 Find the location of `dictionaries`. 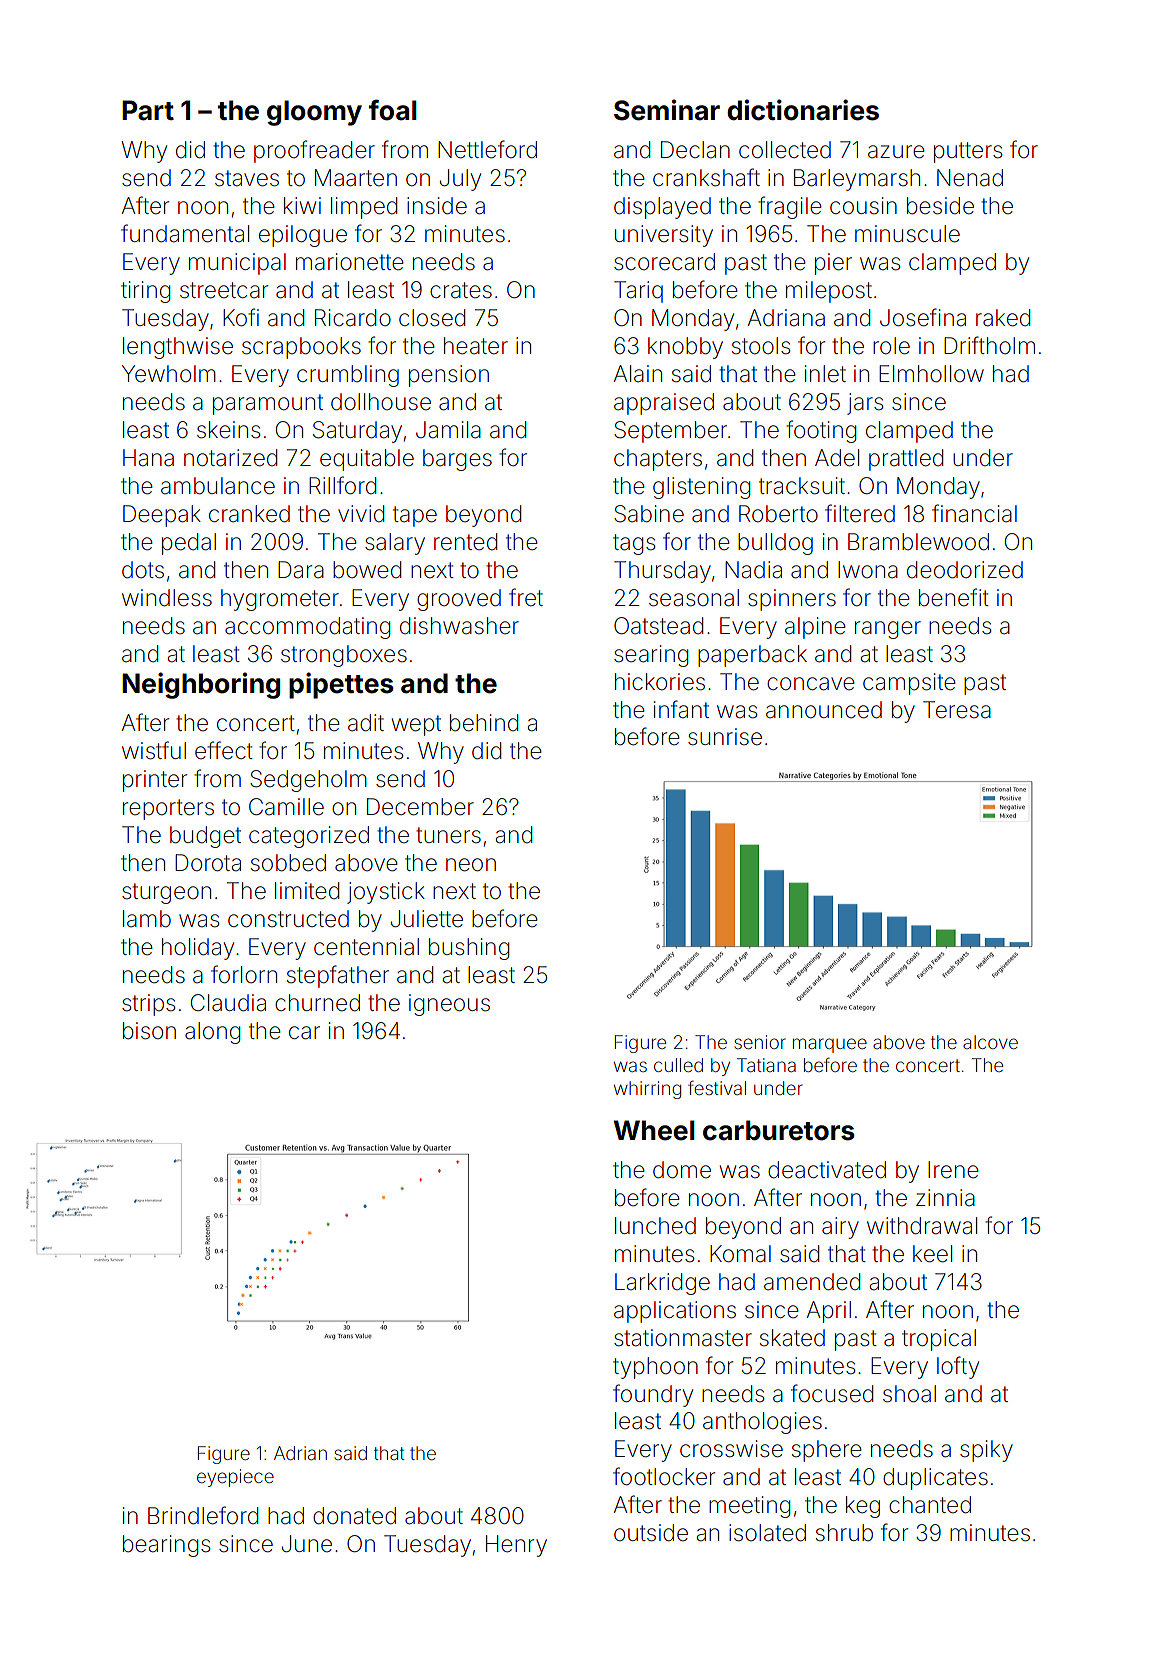

dictionaries is located at coordinates (803, 110).
